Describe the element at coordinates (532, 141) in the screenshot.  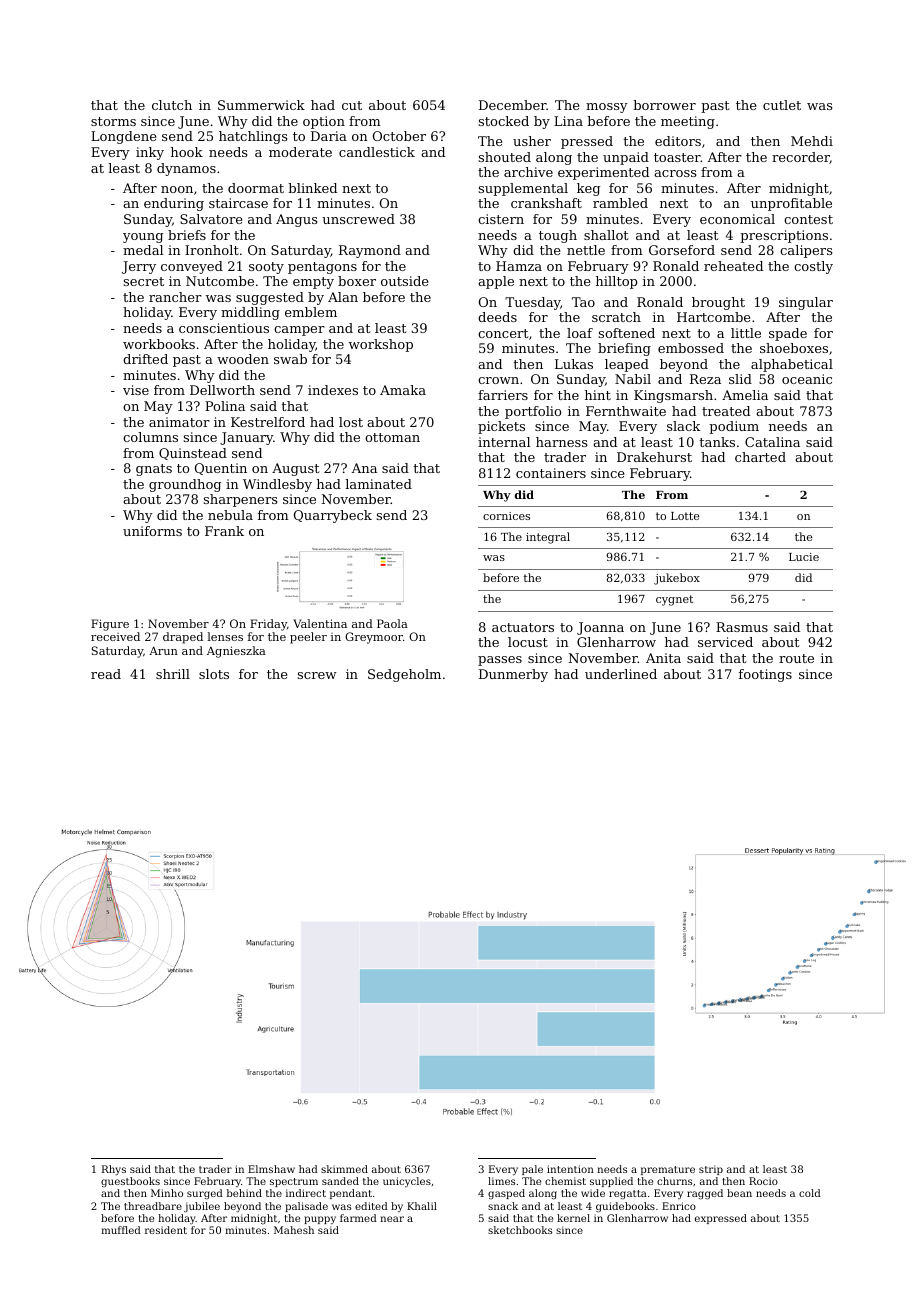
I see `usher` at that location.
